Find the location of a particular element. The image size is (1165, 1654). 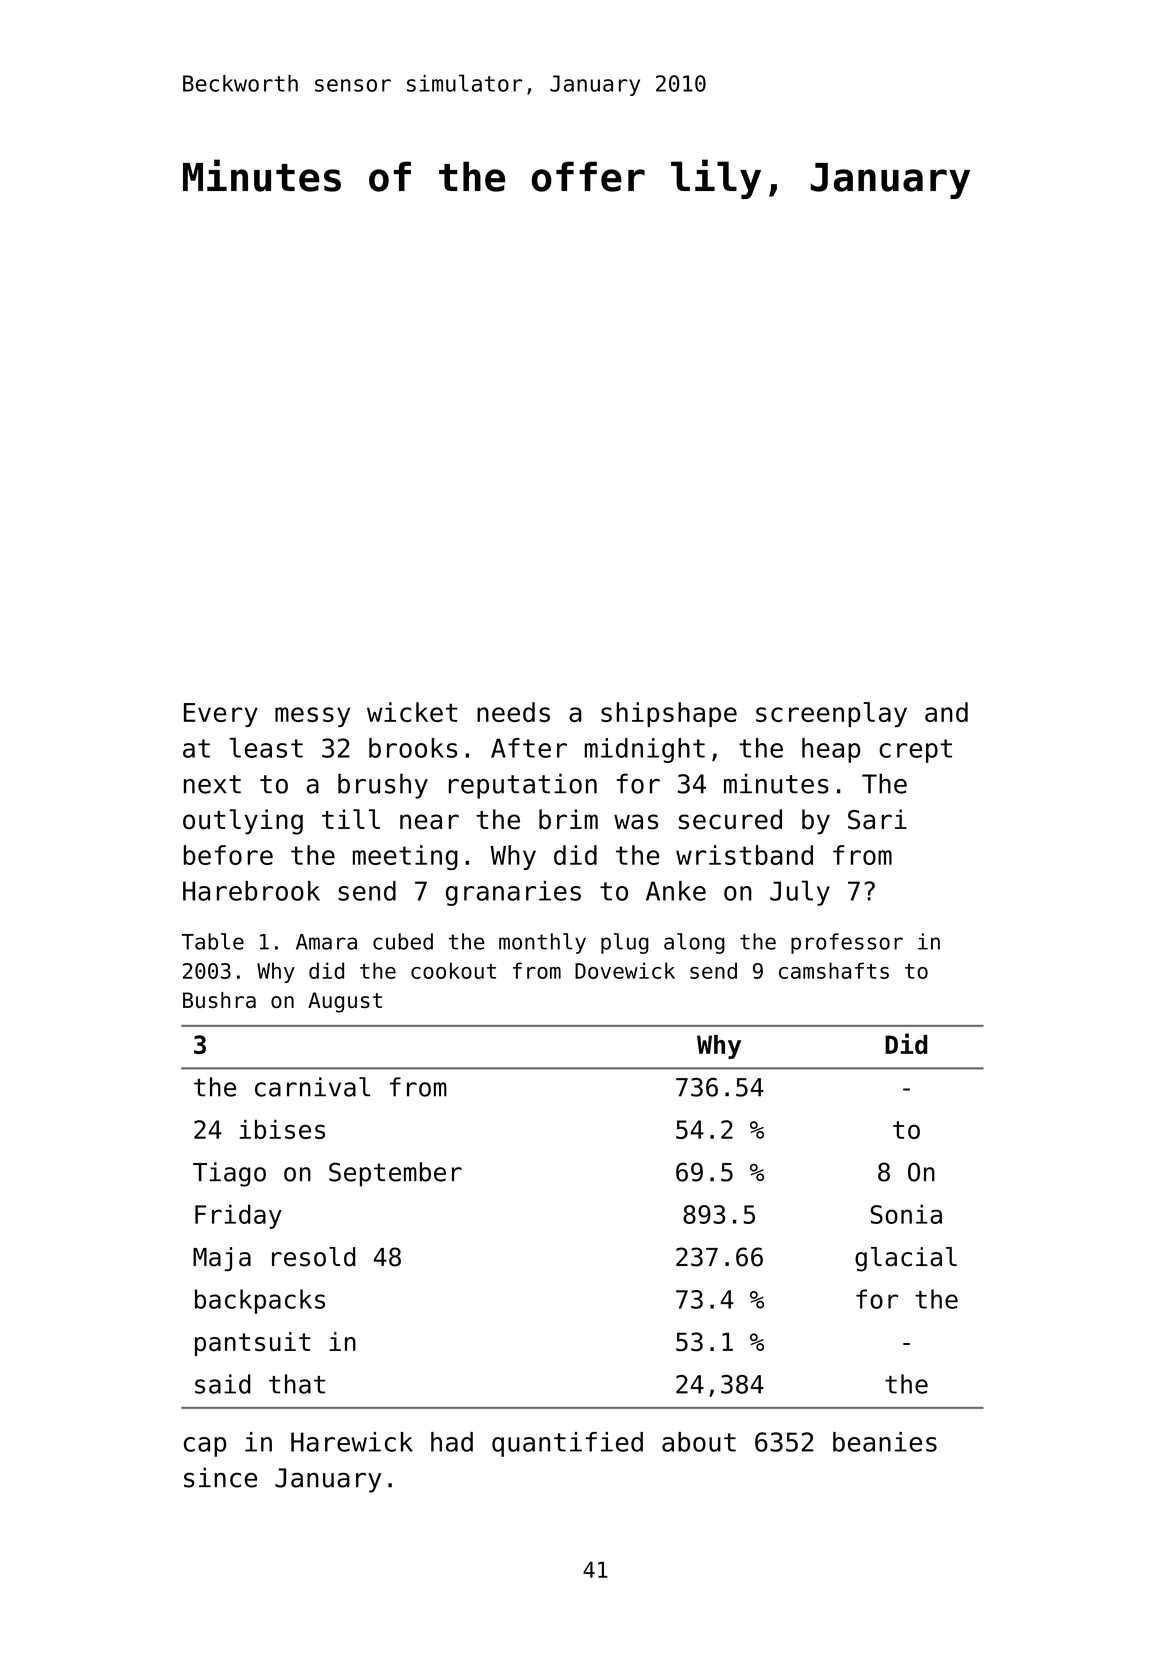

messy is located at coordinates (312, 717).
